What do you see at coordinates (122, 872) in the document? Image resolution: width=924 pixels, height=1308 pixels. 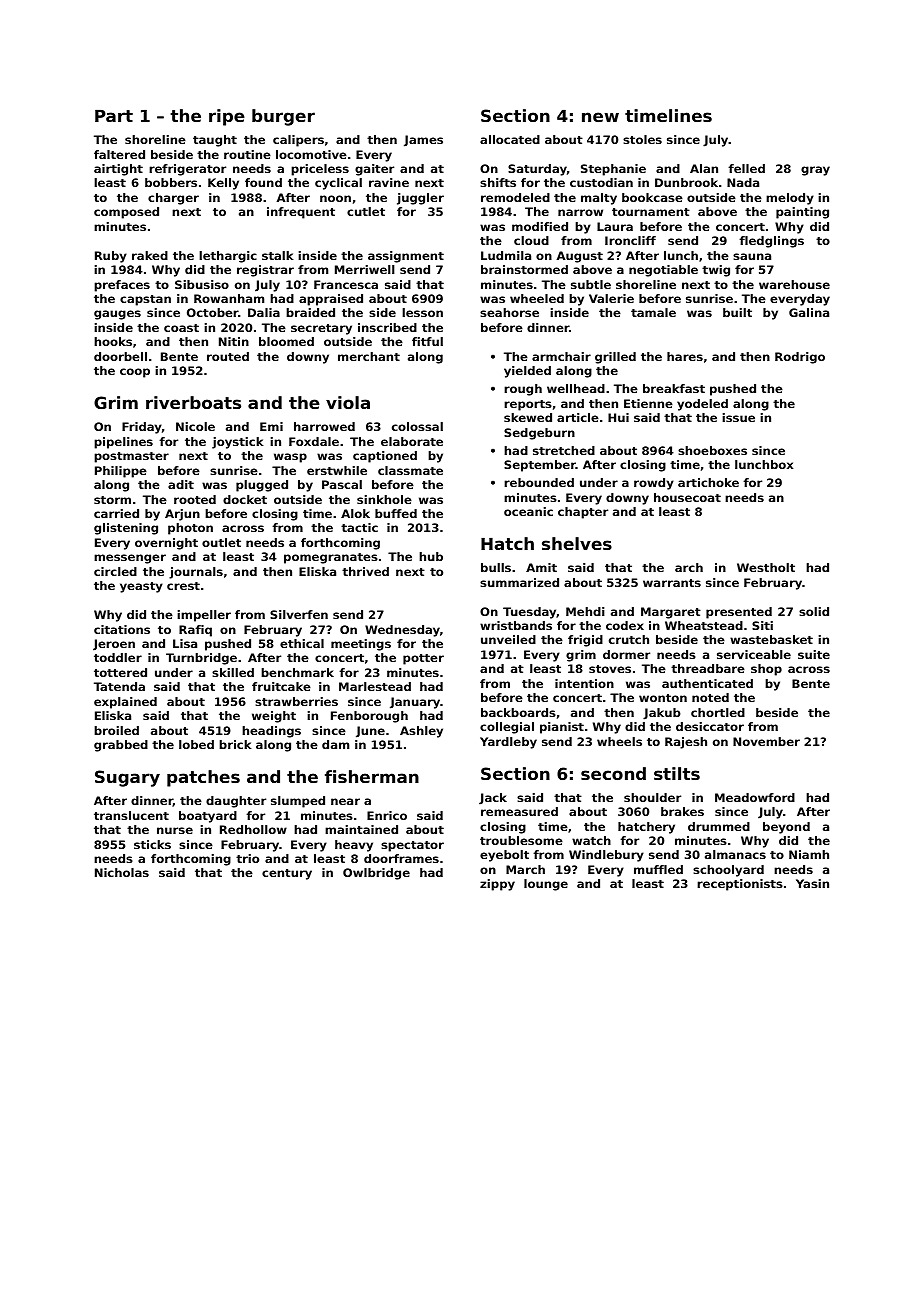 I see `Nicholas` at bounding box center [122, 872].
